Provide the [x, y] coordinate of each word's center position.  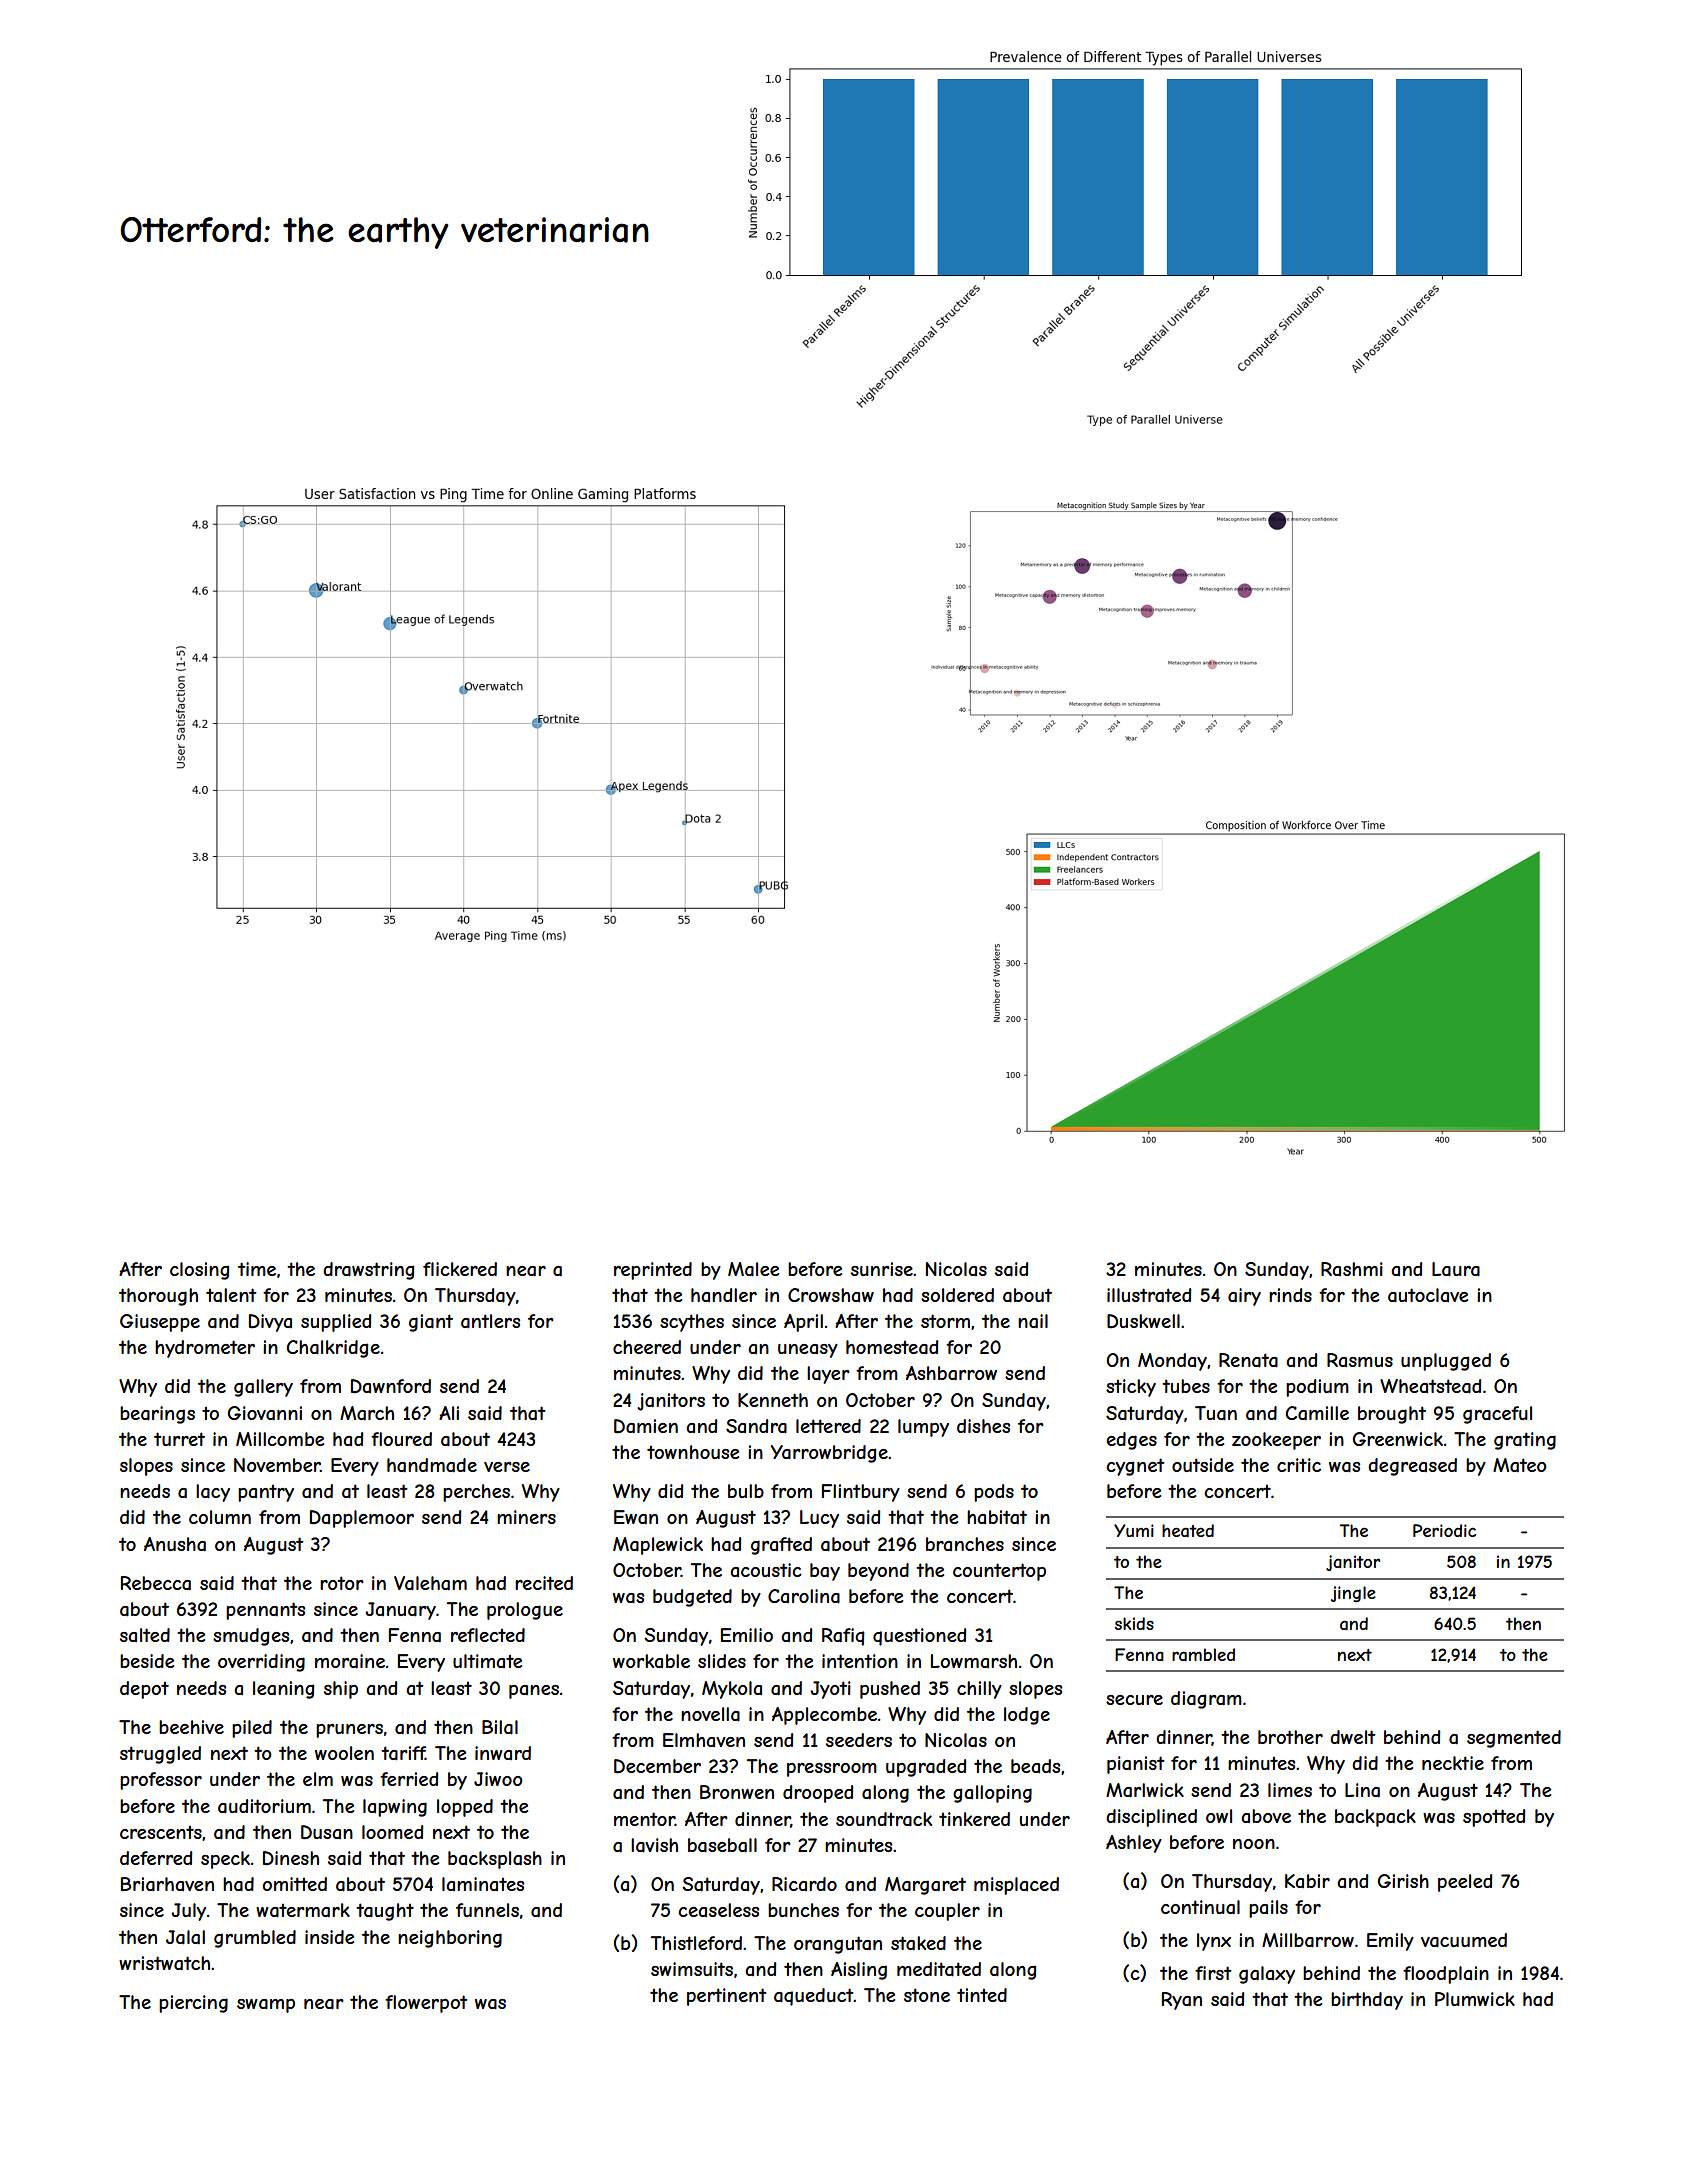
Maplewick [658, 1546]
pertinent [727, 1997]
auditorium [264, 1806]
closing [199, 1271]
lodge [1027, 1716]
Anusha [175, 1544]
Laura [1456, 1269]
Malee [753, 1269]
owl [1219, 1816]
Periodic [1444, 1530]
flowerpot [426, 2004]
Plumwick [1475, 1999]
